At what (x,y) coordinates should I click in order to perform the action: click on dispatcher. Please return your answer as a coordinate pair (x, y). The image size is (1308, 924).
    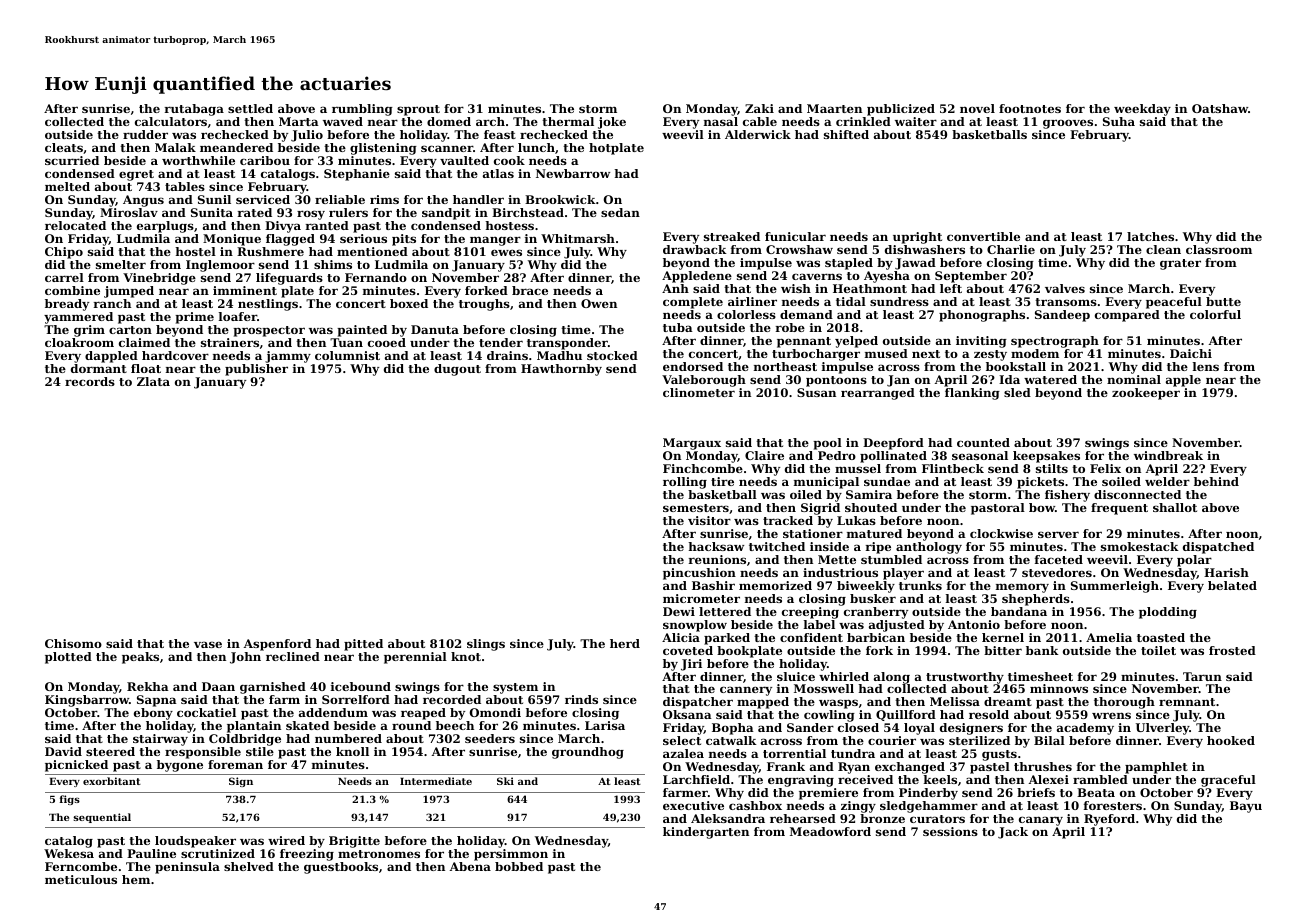
    Looking at the image, I should click on (698, 703).
